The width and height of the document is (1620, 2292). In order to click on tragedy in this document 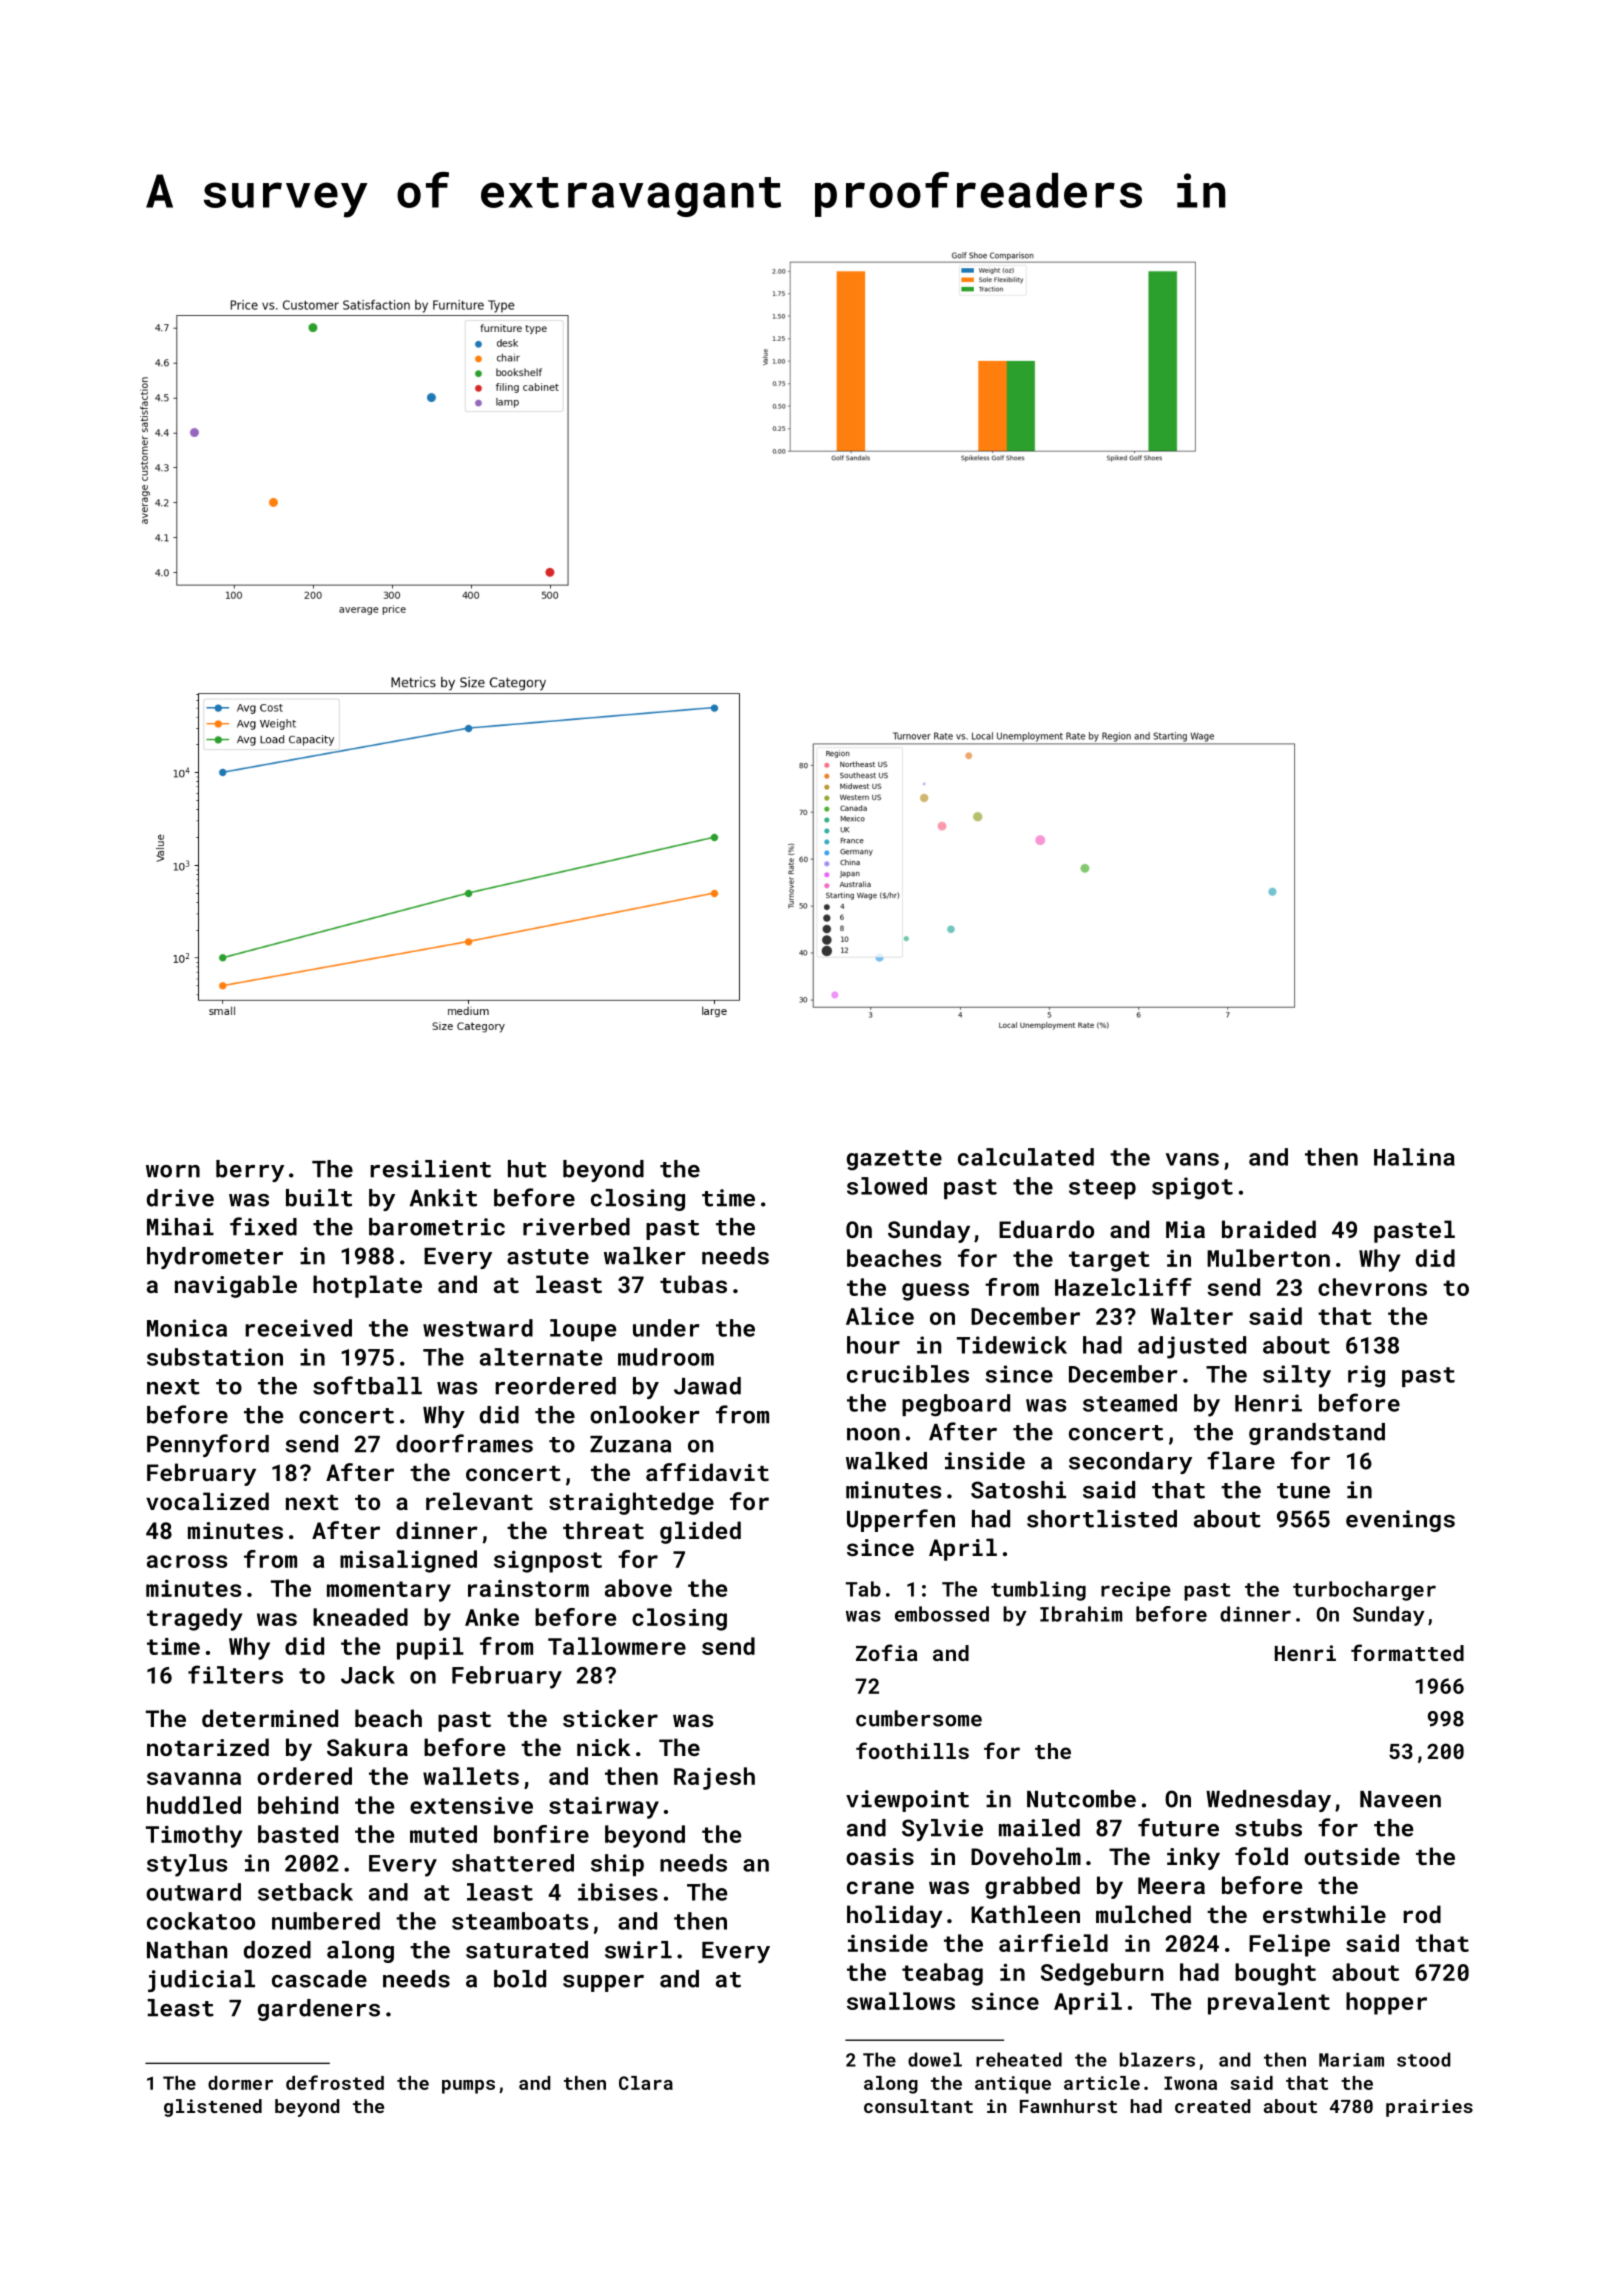, I will do `click(194, 1619)`.
